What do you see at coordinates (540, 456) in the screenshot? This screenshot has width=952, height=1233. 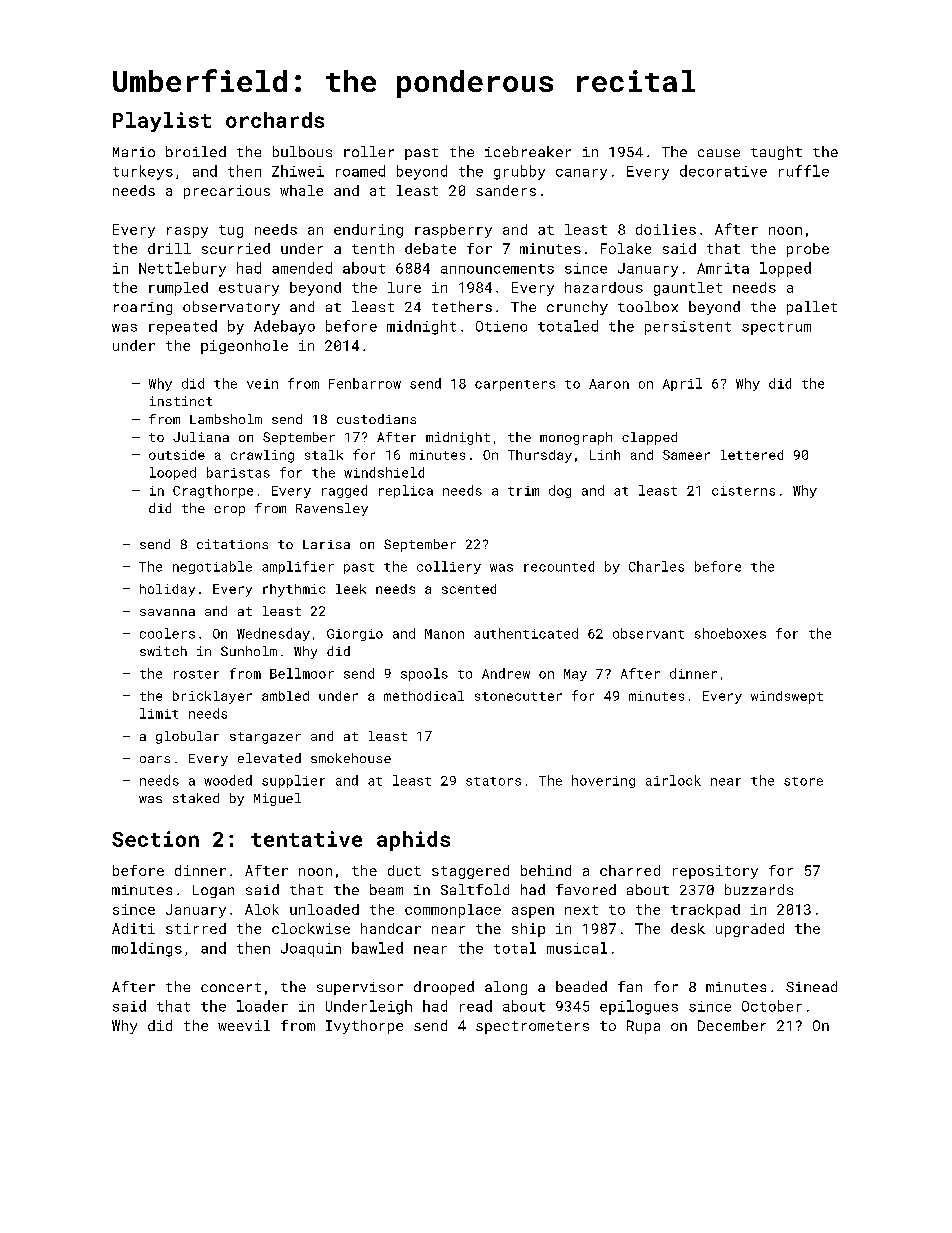 I see `Thursday` at bounding box center [540, 456].
